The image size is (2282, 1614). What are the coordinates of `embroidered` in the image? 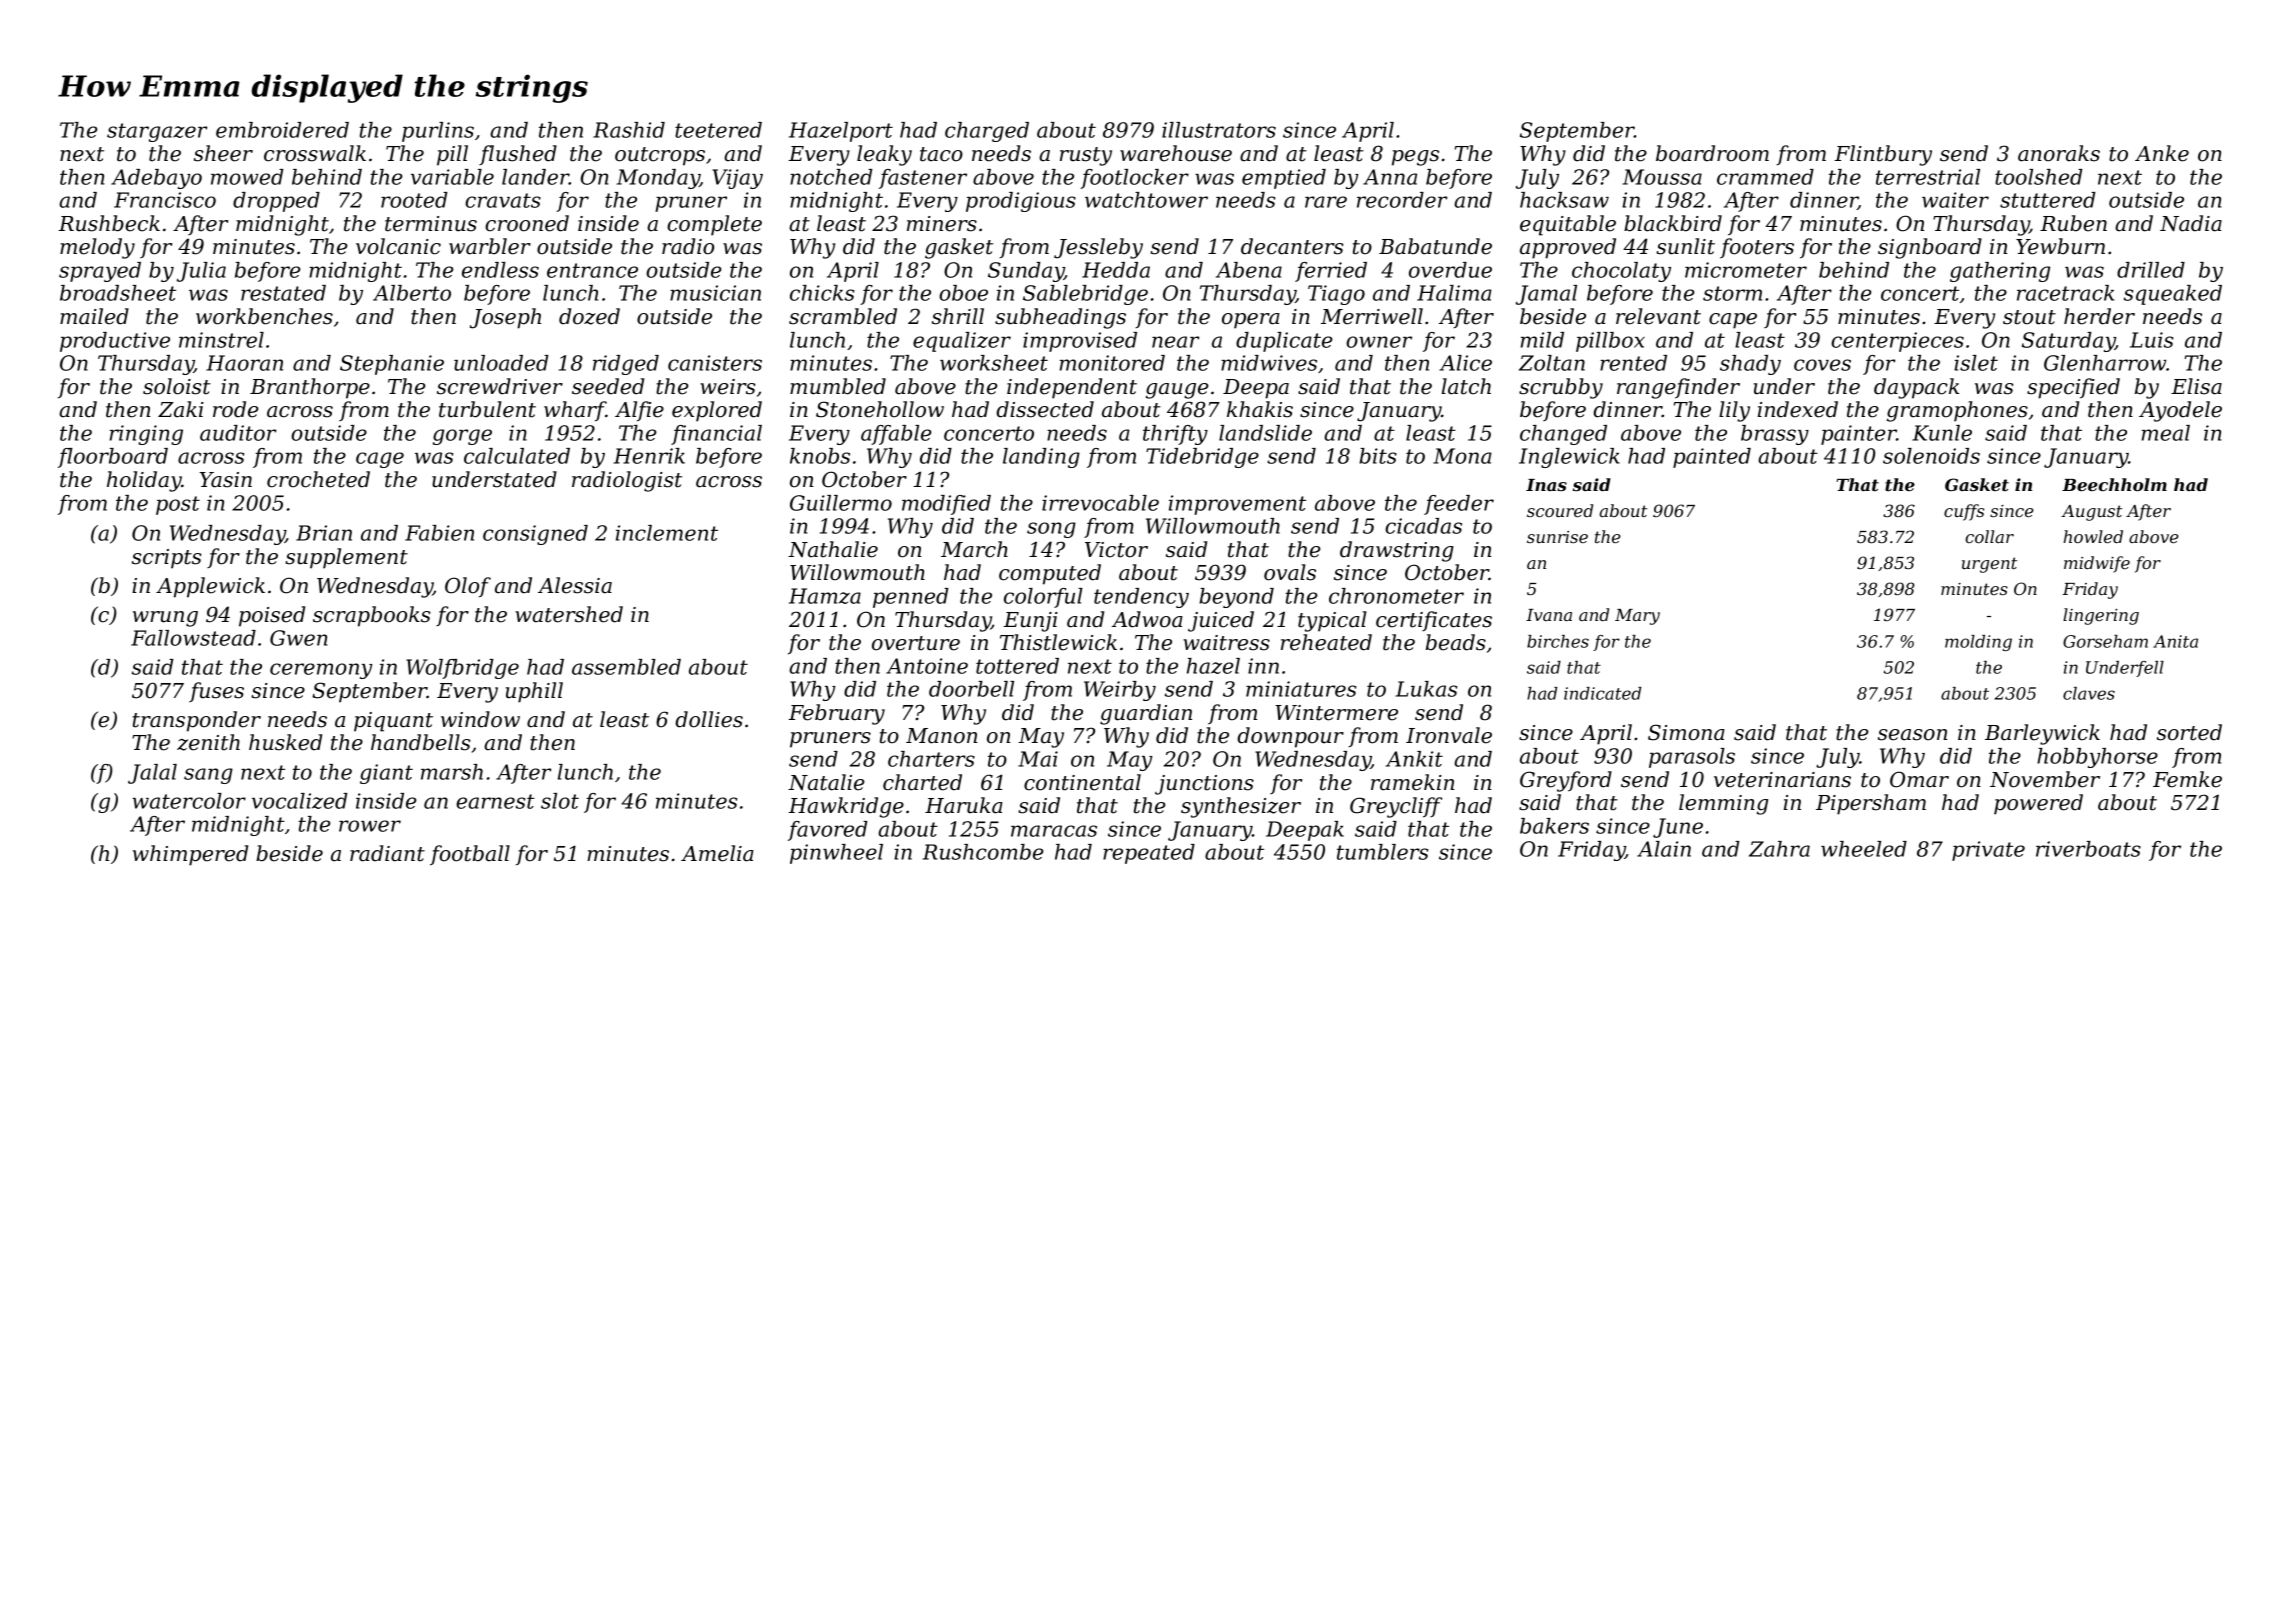 It's located at (282, 130).
